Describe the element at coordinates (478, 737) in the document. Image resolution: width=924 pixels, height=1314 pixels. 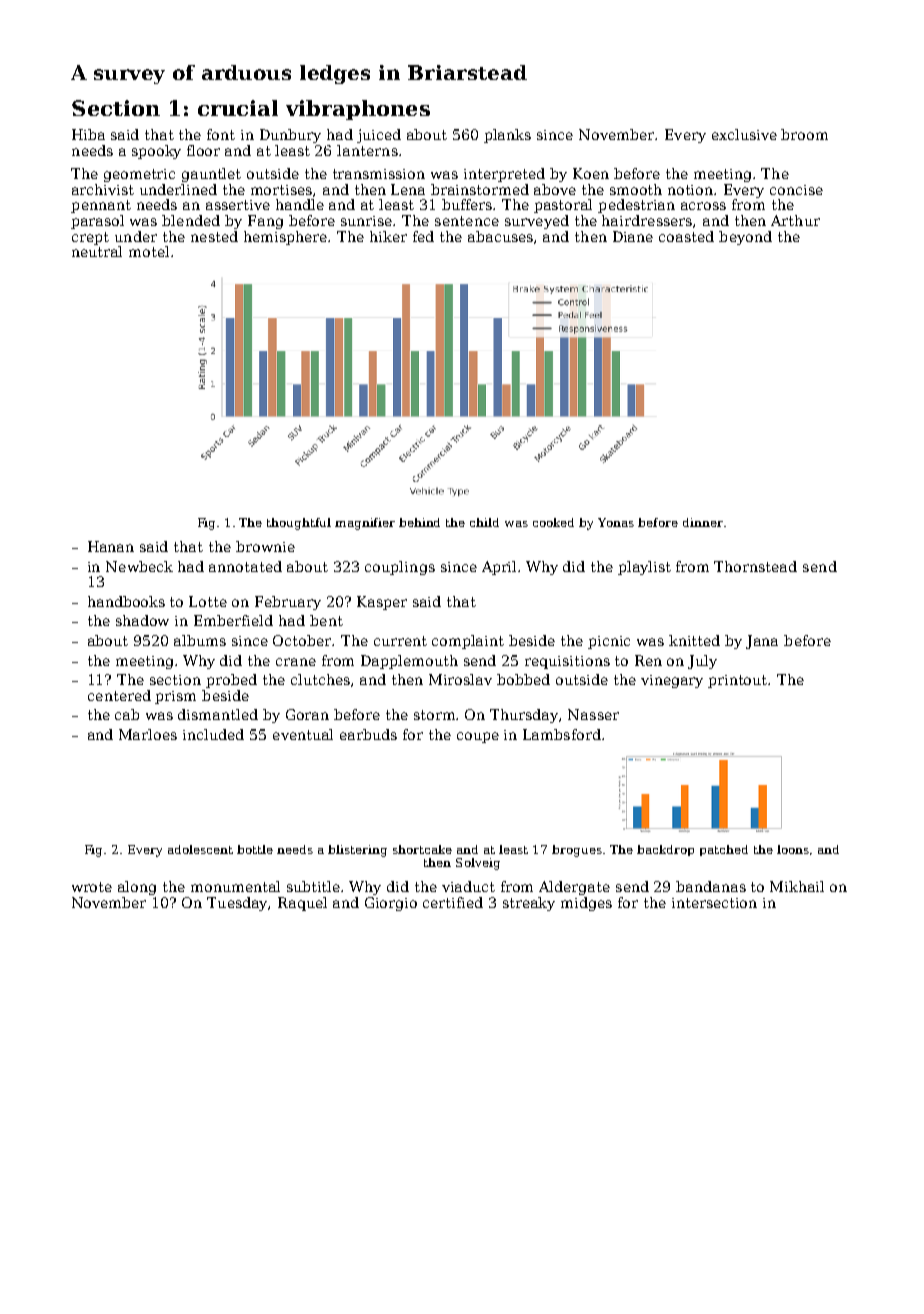
I see `coupe` at that location.
